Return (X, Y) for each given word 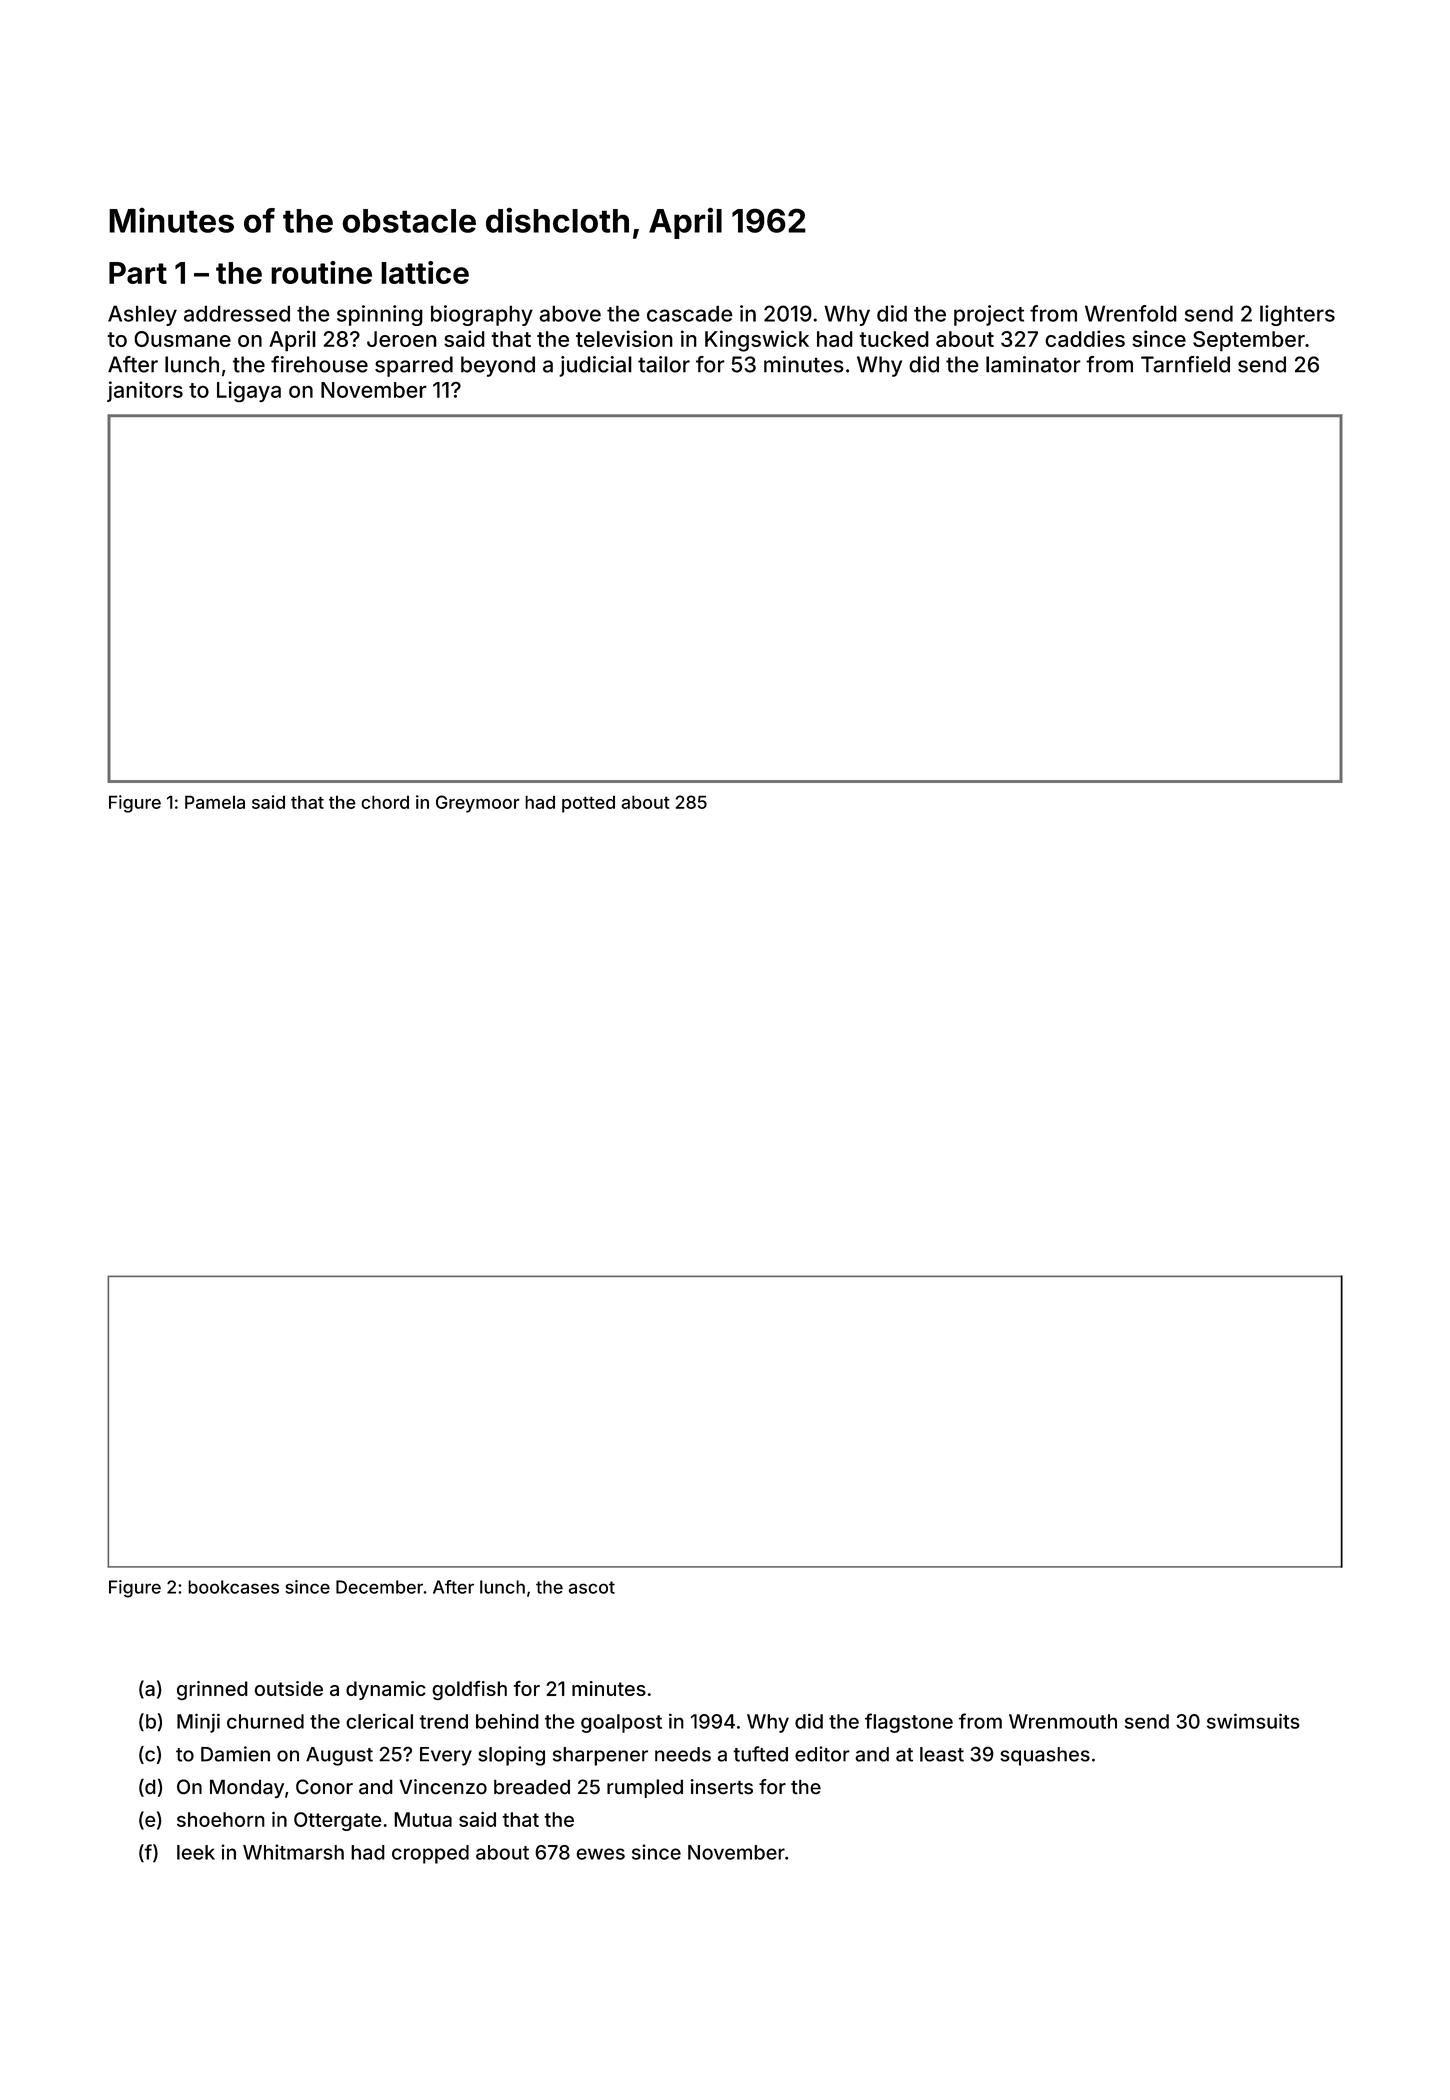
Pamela (215, 802)
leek (196, 1852)
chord (385, 802)
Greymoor (478, 804)
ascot (592, 1587)
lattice (425, 272)
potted (588, 804)
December (379, 1587)
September (1249, 341)
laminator (1033, 364)
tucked (894, 339)
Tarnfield (1185, 364)
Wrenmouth (1063, 1721)
